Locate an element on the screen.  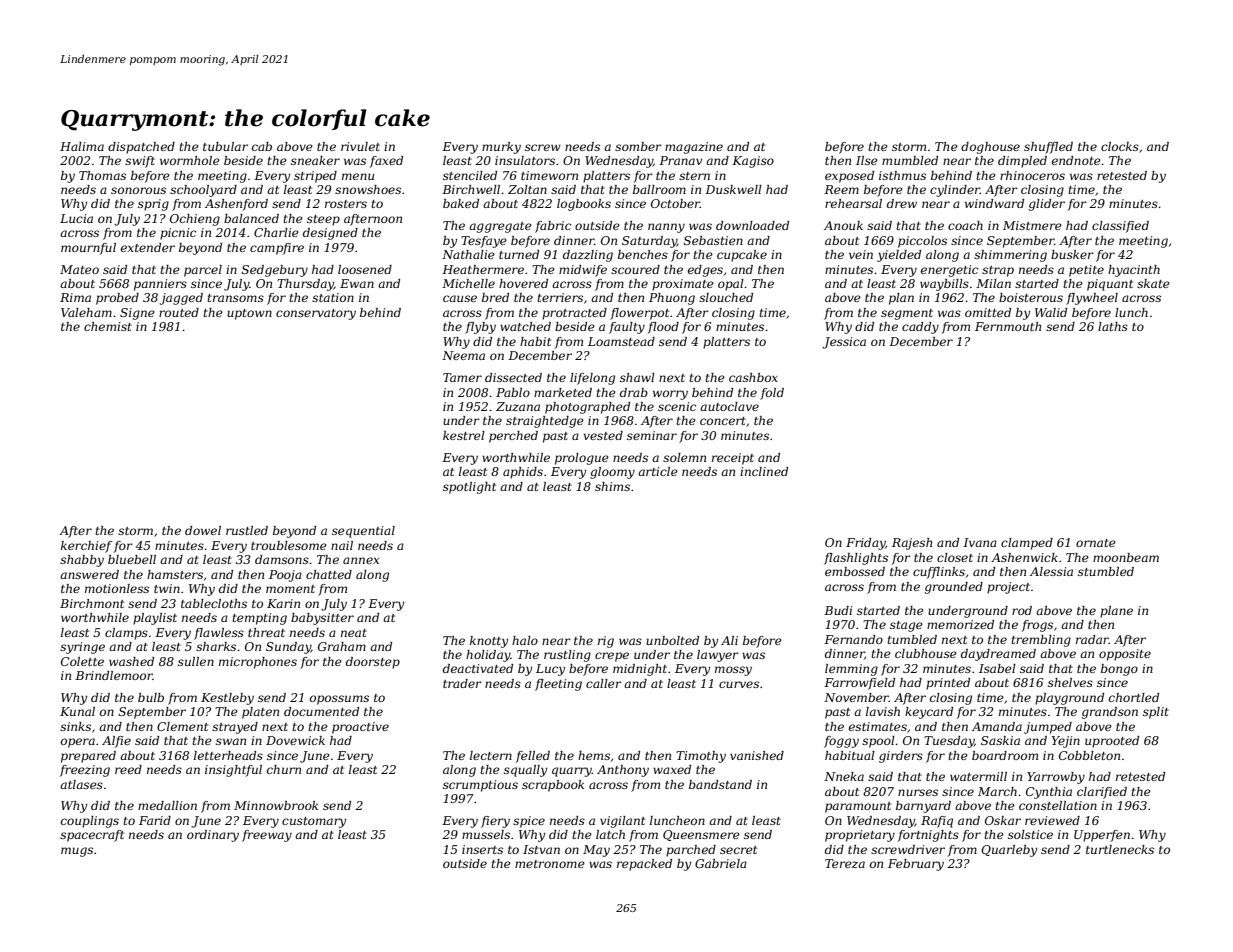
mugs is located at coordinates (77, 852).
